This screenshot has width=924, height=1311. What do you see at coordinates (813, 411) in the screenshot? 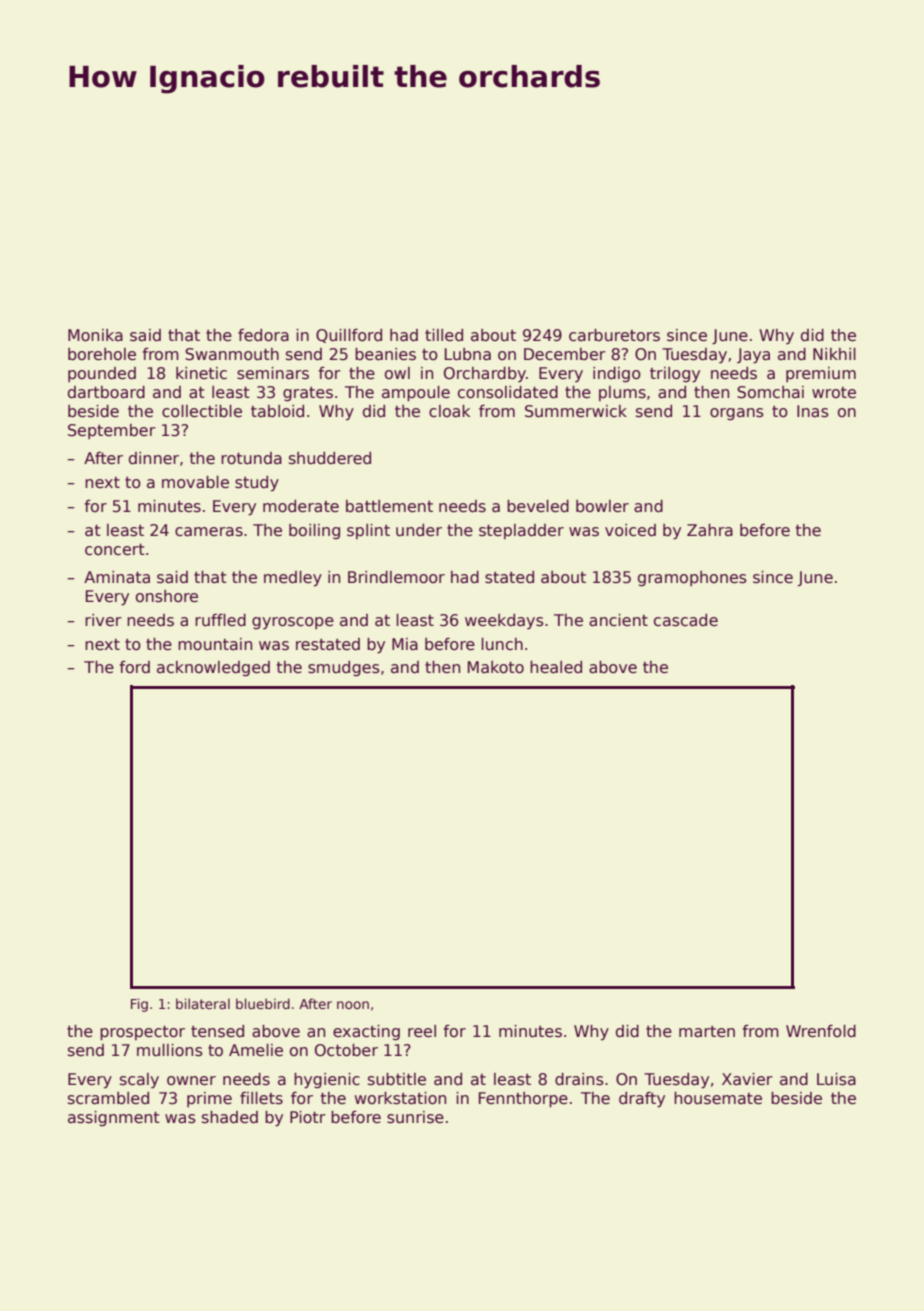
I see `Inas` at bounding box center [813, 411].
